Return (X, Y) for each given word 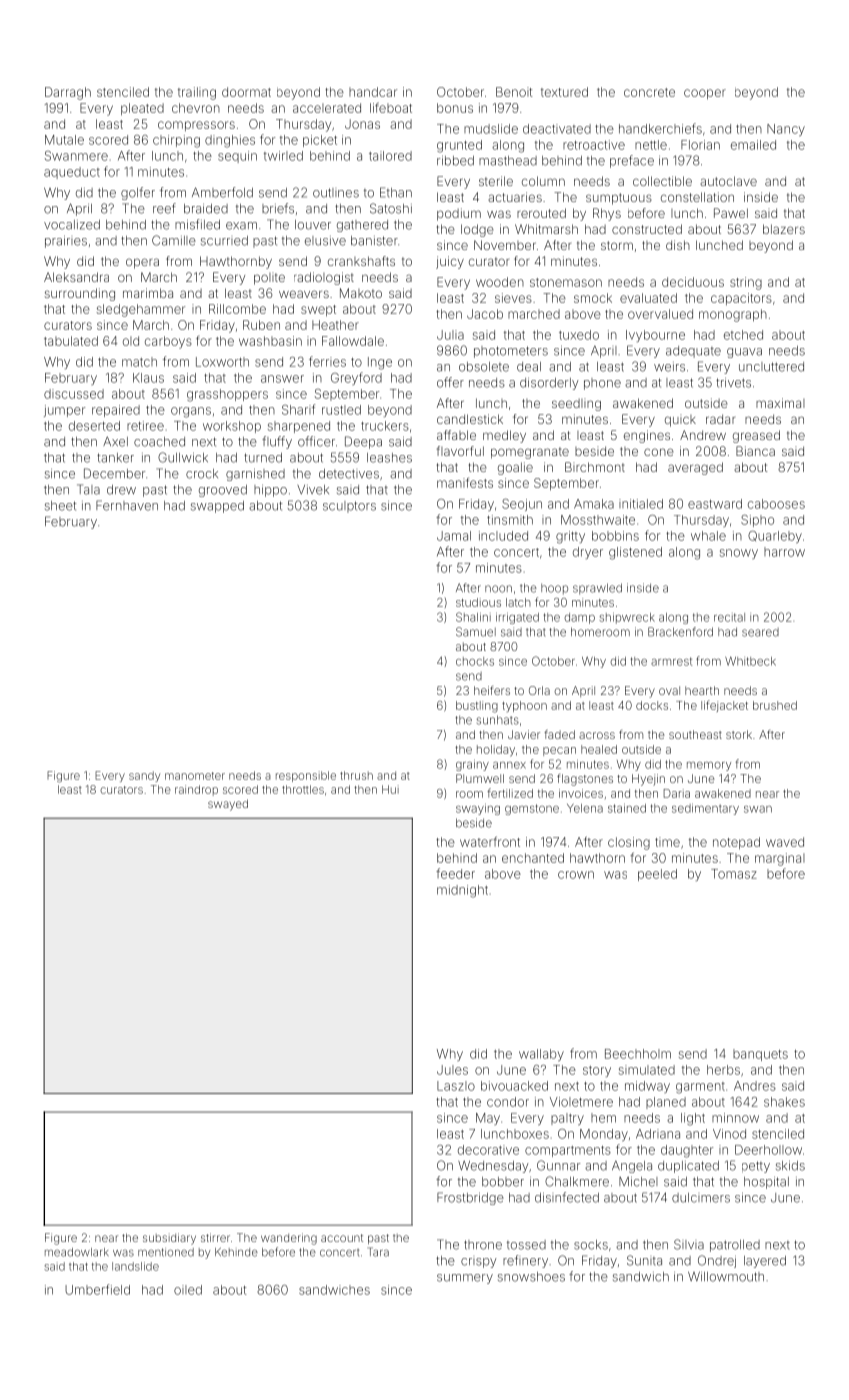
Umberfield (97, 1289)
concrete (649, 92)
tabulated (71, 341)
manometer (195, 776)
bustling (477, 707)
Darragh (68, 93)
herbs (723, 1070)
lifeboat (391, 108)
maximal (780, 403)
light (693, 1119)
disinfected (567, 1197)
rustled (341, 410)
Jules (452, 1070)
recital (729, 617)
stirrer (215, 1237)
